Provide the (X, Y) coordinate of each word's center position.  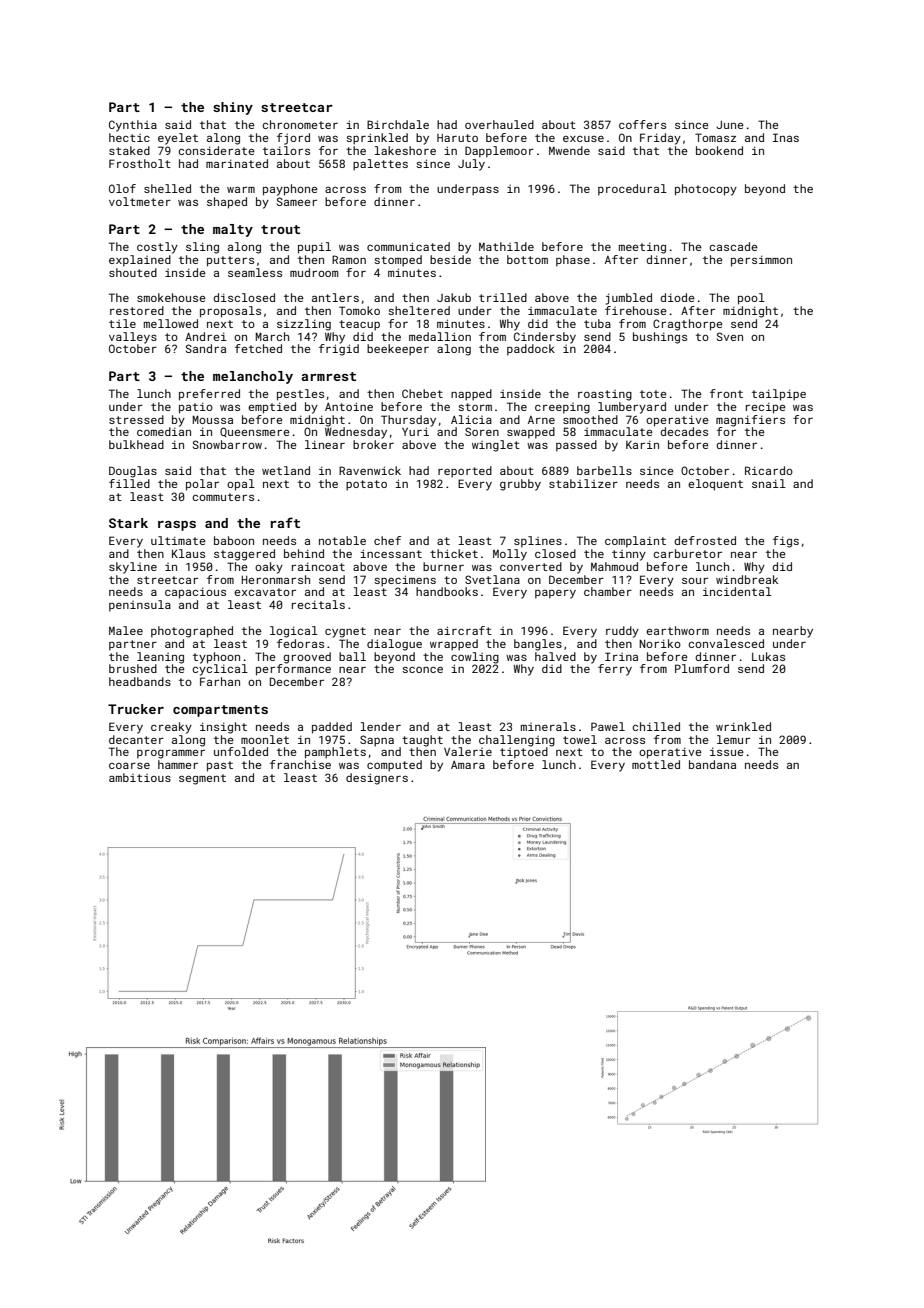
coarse (129, 765)
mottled (656, 764)
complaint (635, 542)
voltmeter (140, 201)
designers (377, 779)
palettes (380, 165)
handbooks (447, 591)
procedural (632, 190)
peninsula (140, 606)
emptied (272, 408)
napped (471, 395)
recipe (766, 408)
